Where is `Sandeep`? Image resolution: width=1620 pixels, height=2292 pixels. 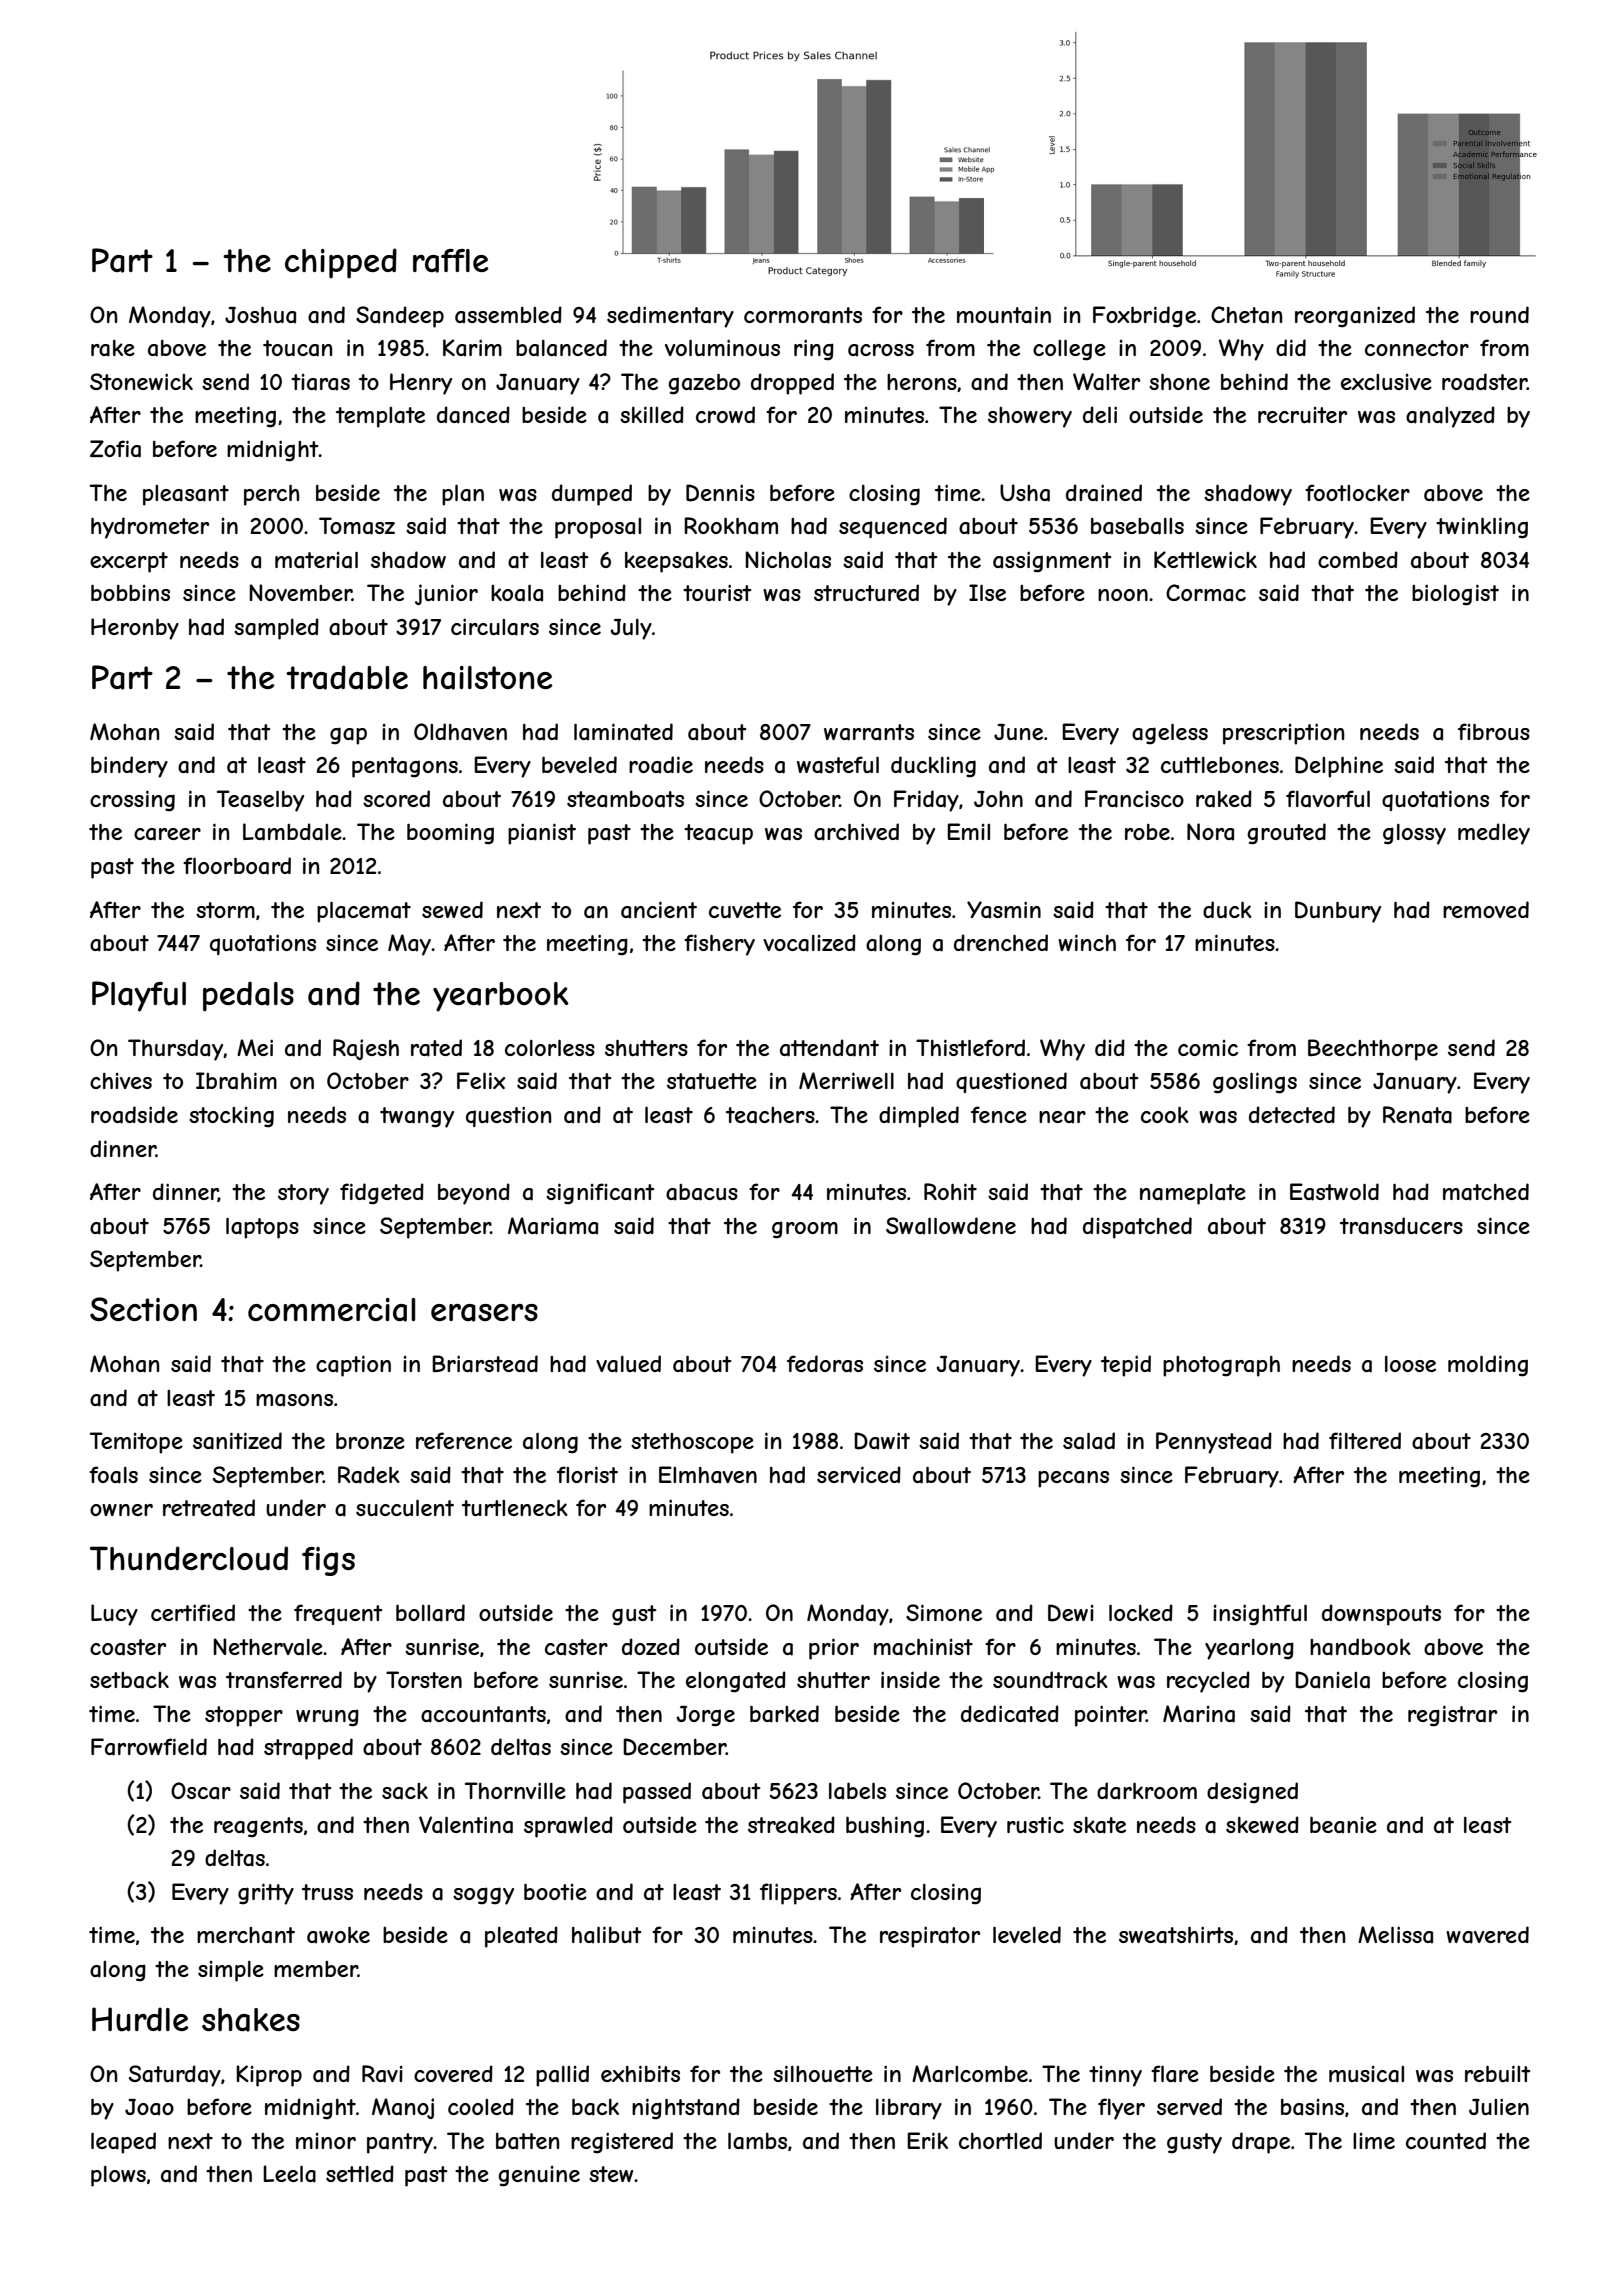 Sandeep is located at coordinates (400, 317).
